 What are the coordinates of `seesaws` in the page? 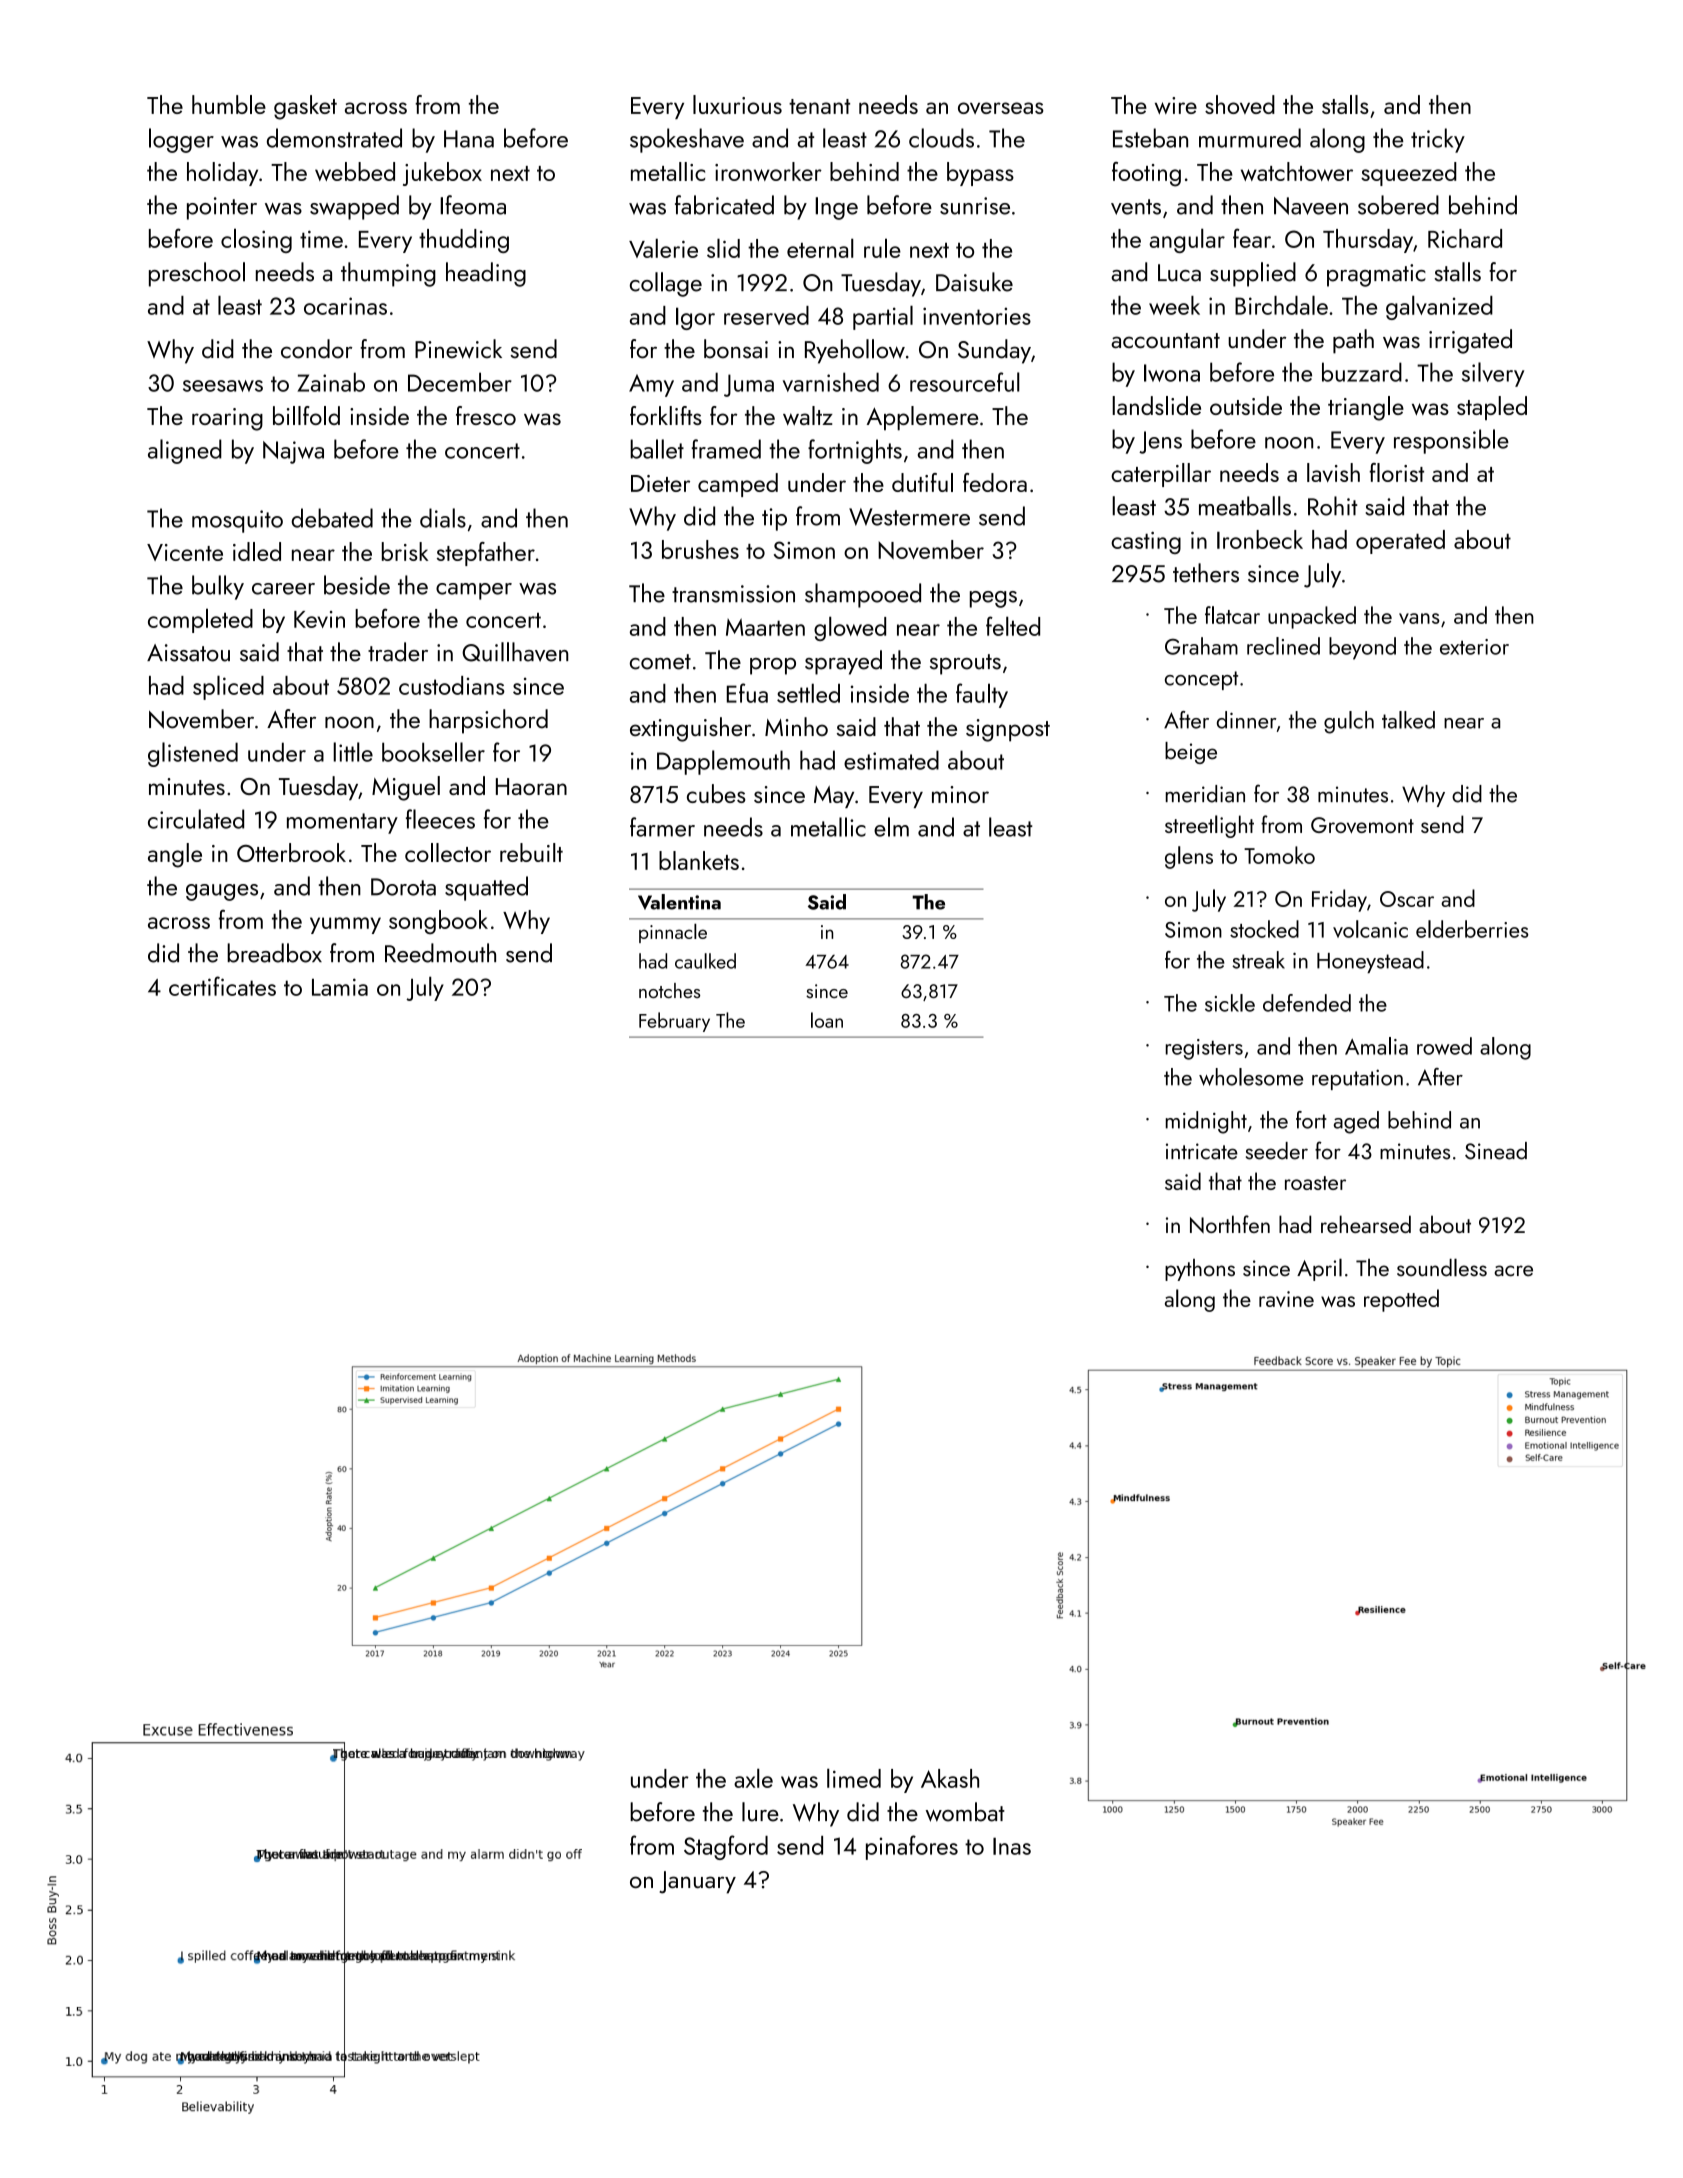 It's located at (223, 386).
